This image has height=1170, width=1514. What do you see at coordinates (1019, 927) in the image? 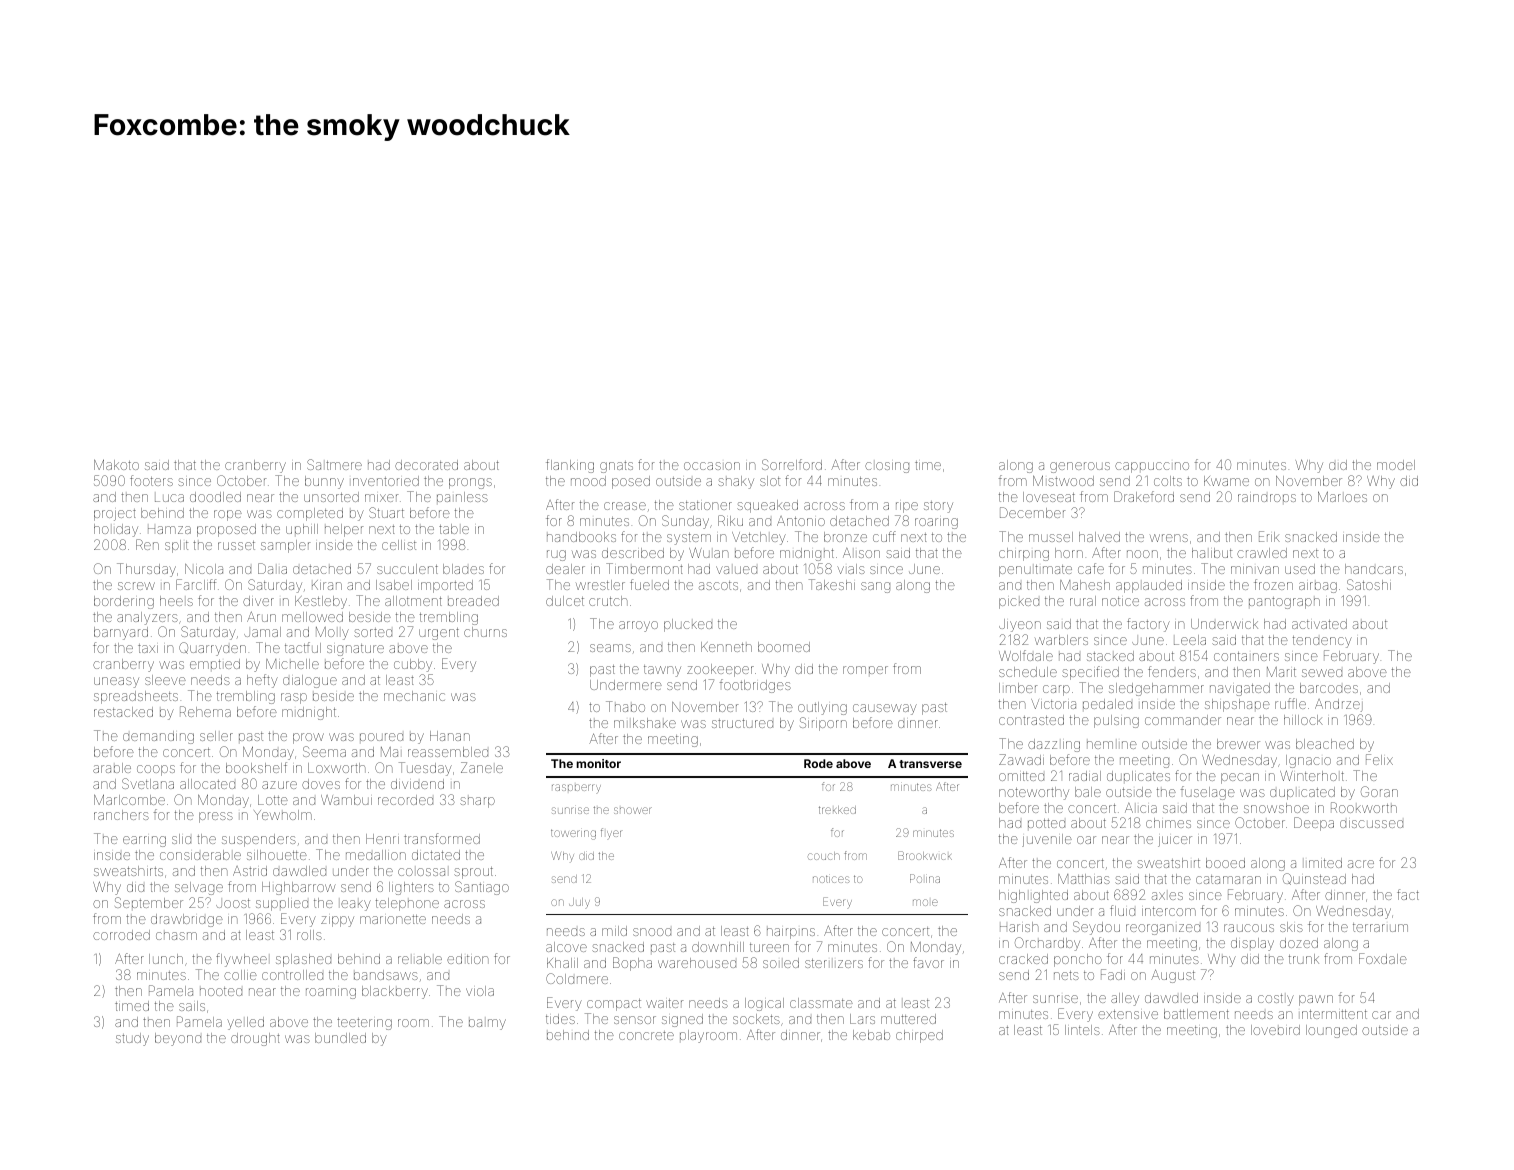
I see `Harish` at bounding box center [1019, 927].
